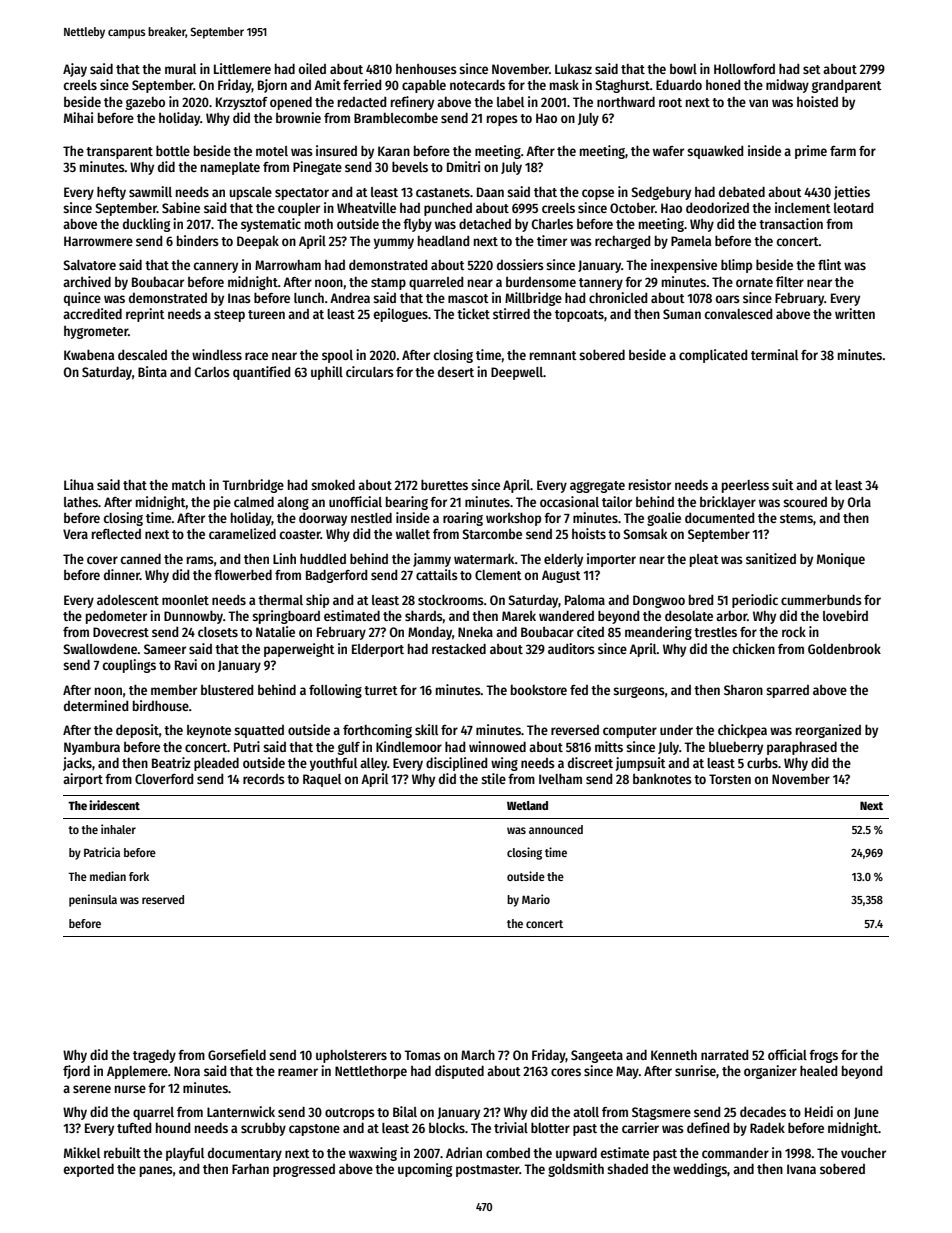 The height and width of the document is (1233, 952). What do you see at coordinates (488, 1171) in the document?
I see `postmaster` at bounding box center [488, 1171].
